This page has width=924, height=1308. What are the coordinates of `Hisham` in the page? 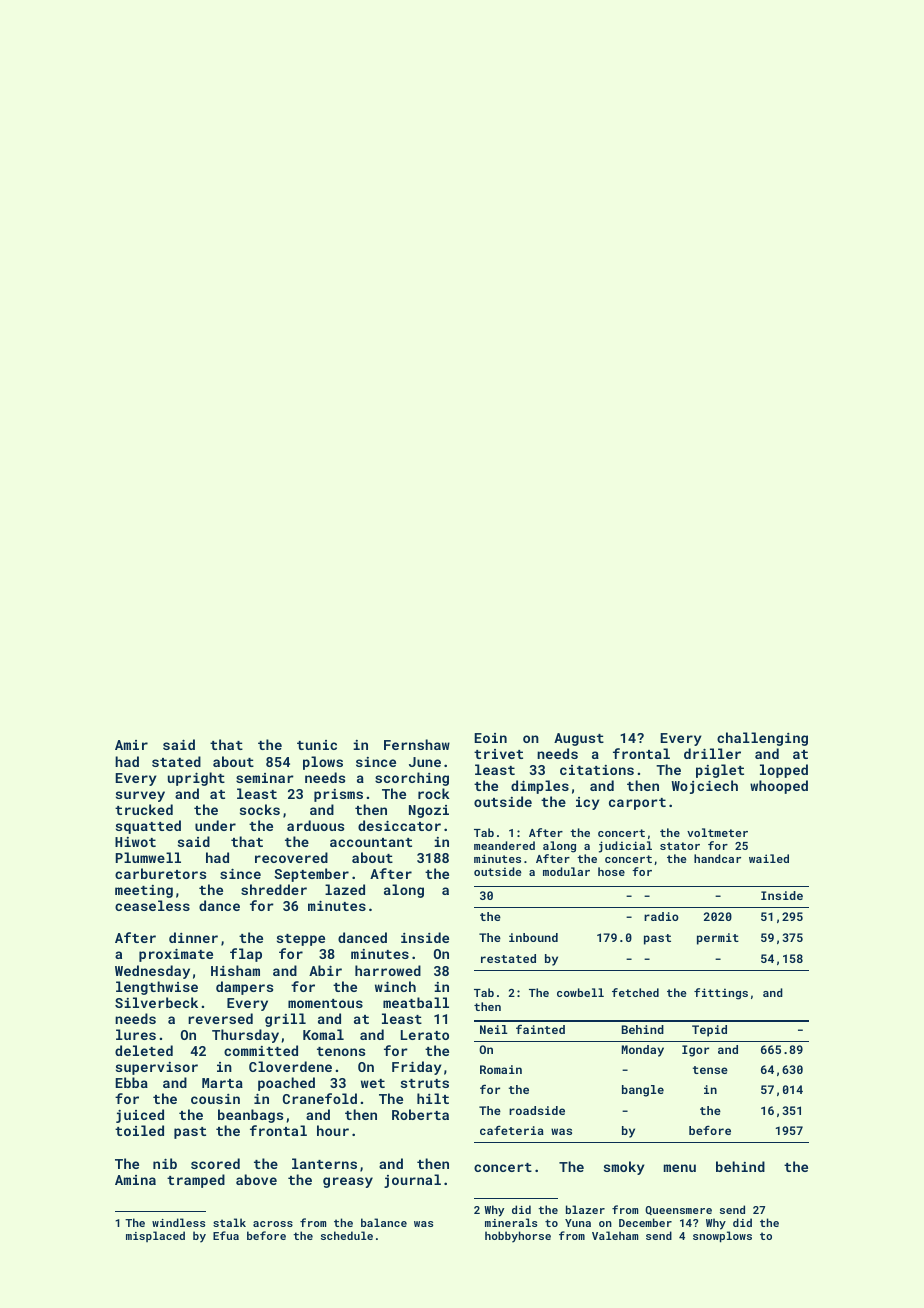 It's located at (235, 970).
